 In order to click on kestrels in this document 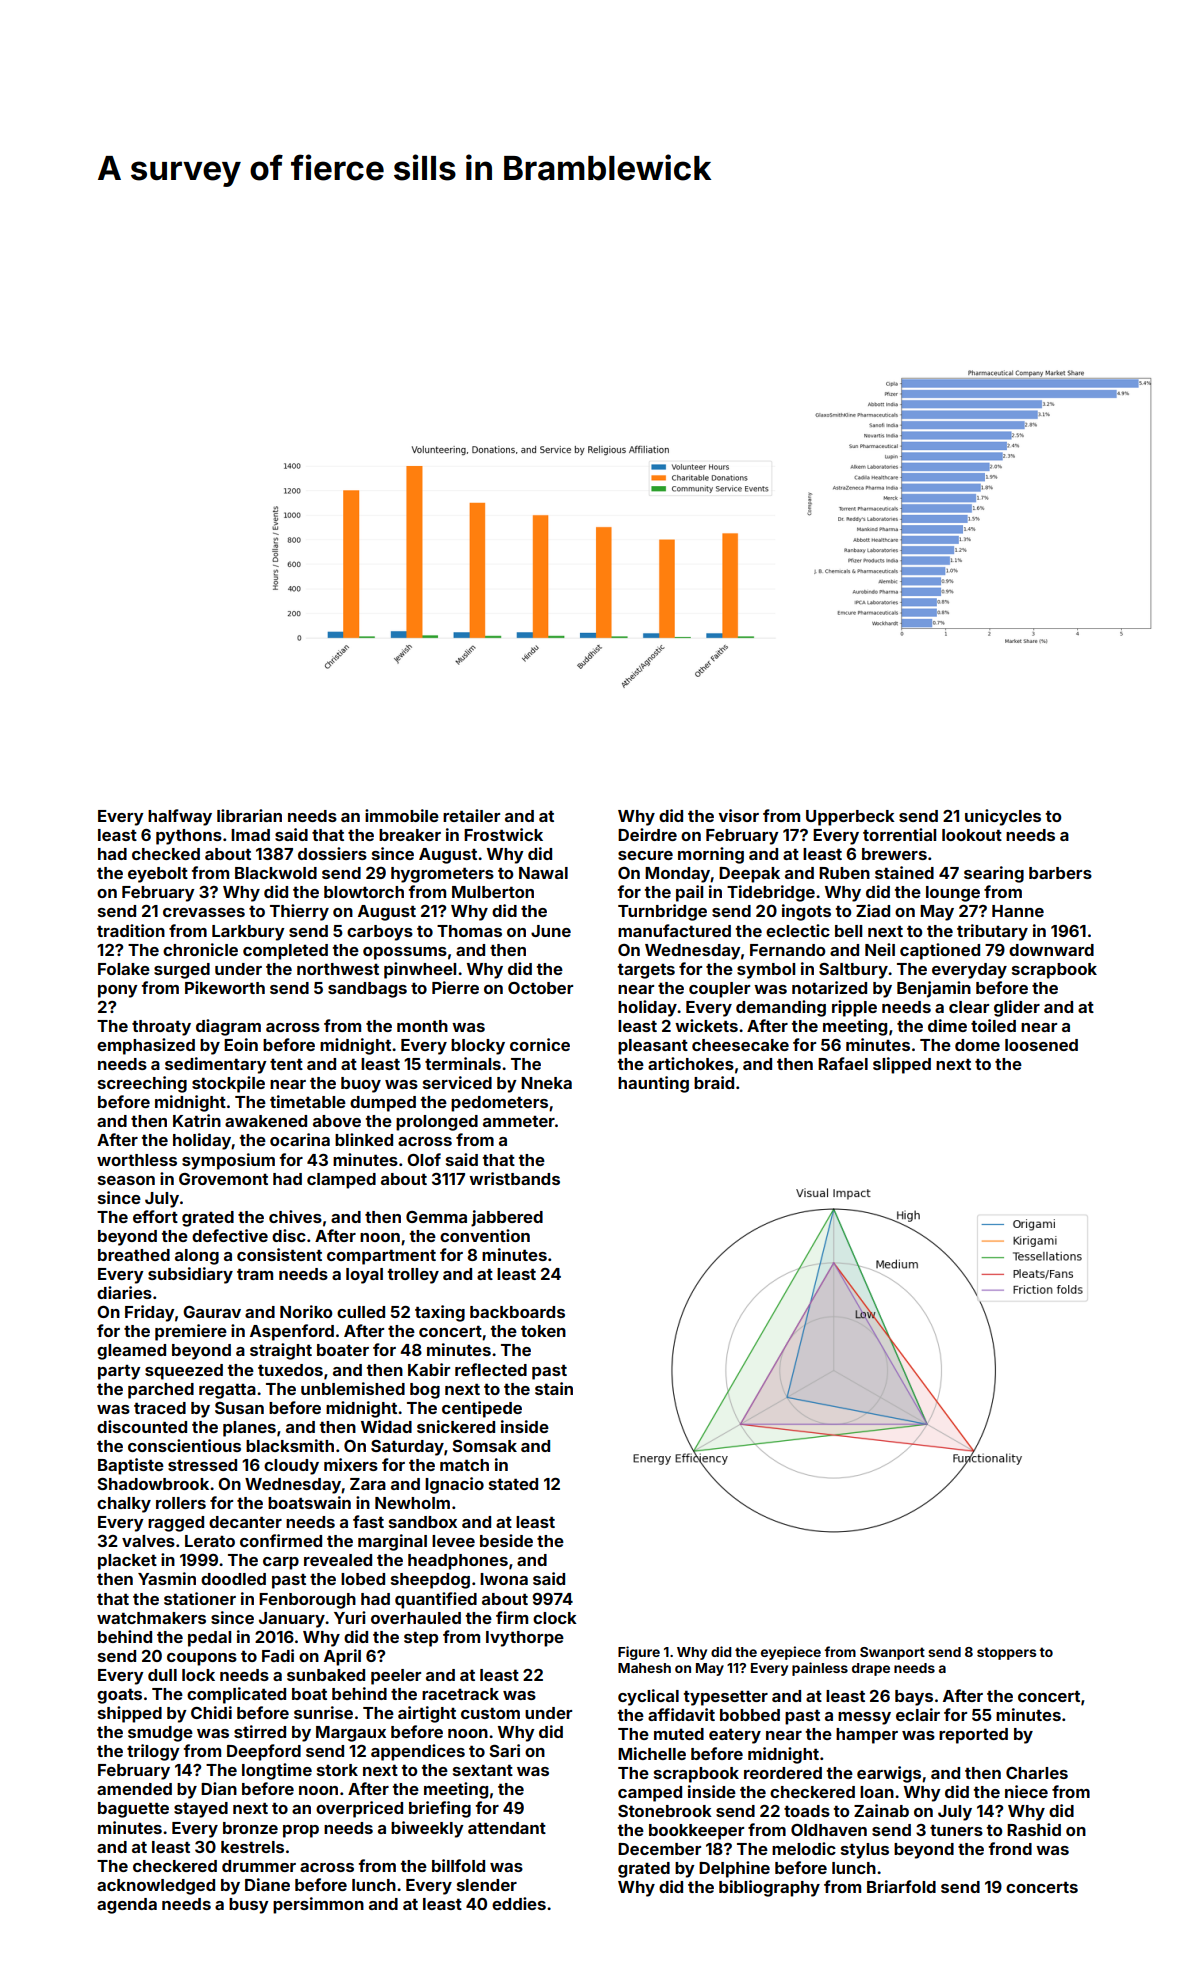, I will do `click(252, 1847)`.
